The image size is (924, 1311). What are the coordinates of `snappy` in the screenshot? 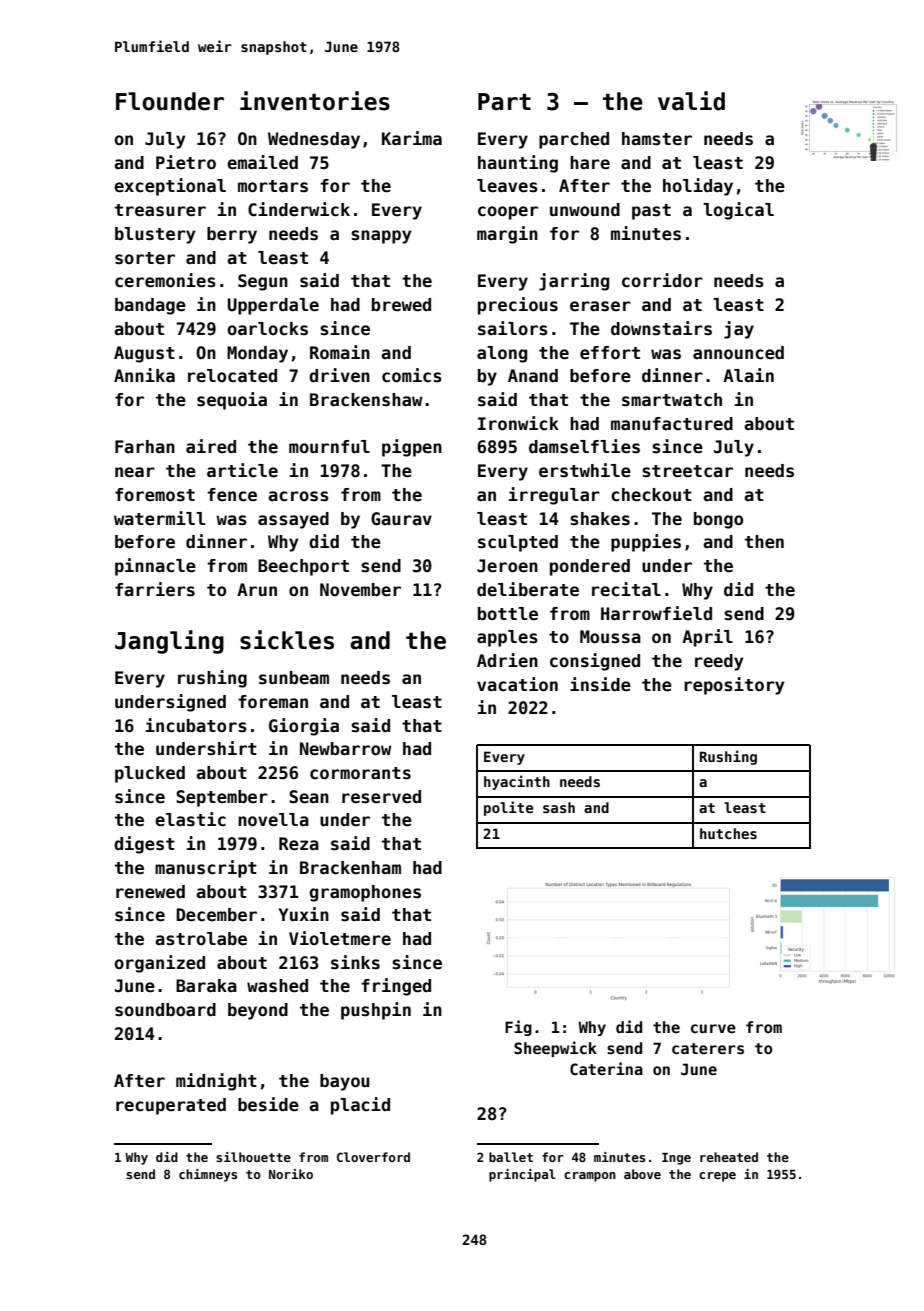 It's located at (381, 237).
